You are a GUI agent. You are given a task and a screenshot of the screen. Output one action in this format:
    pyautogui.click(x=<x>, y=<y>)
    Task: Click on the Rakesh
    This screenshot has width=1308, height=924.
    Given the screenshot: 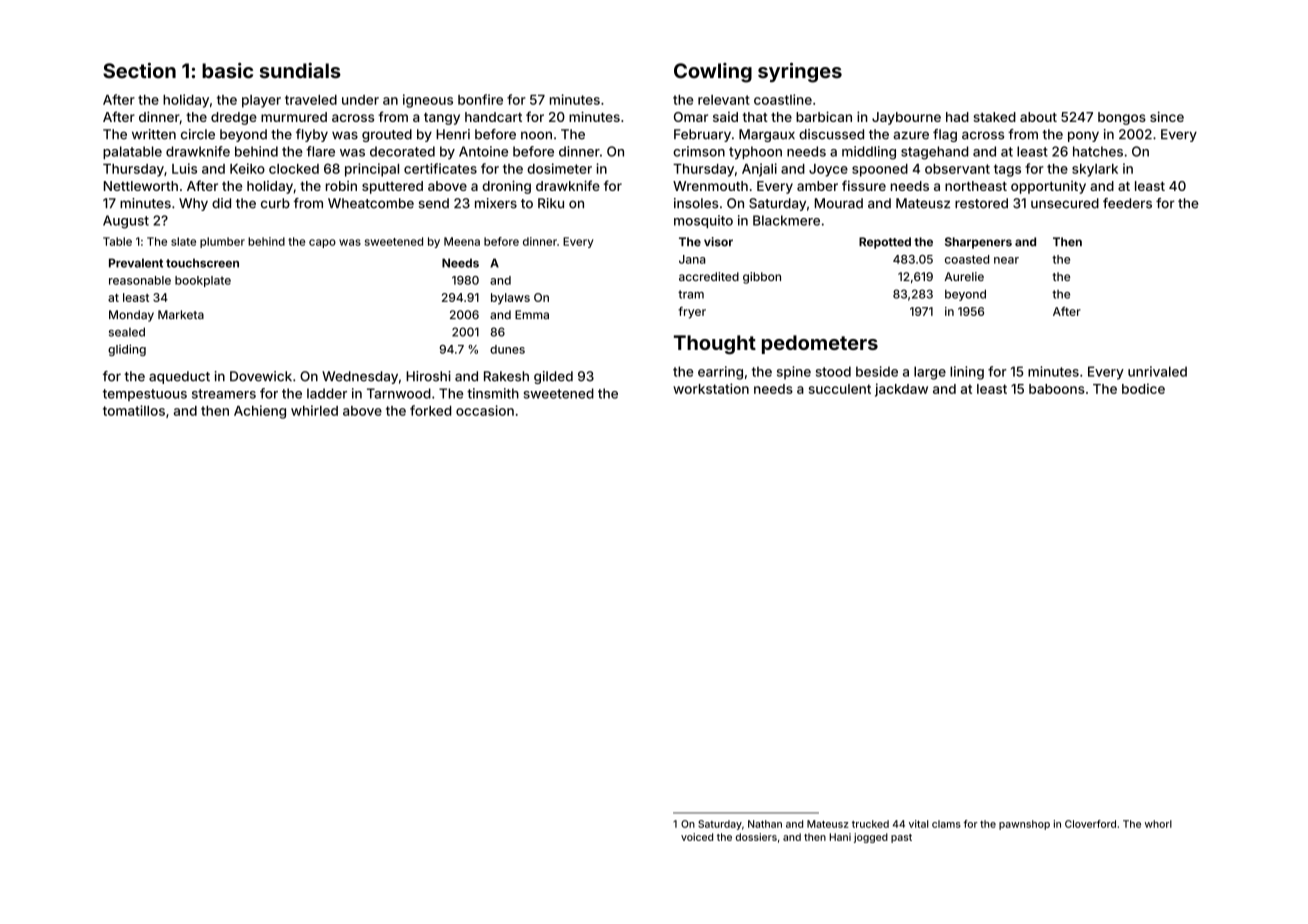 What is the action you would take?
    pyautogui.click(x=506, y=376)
